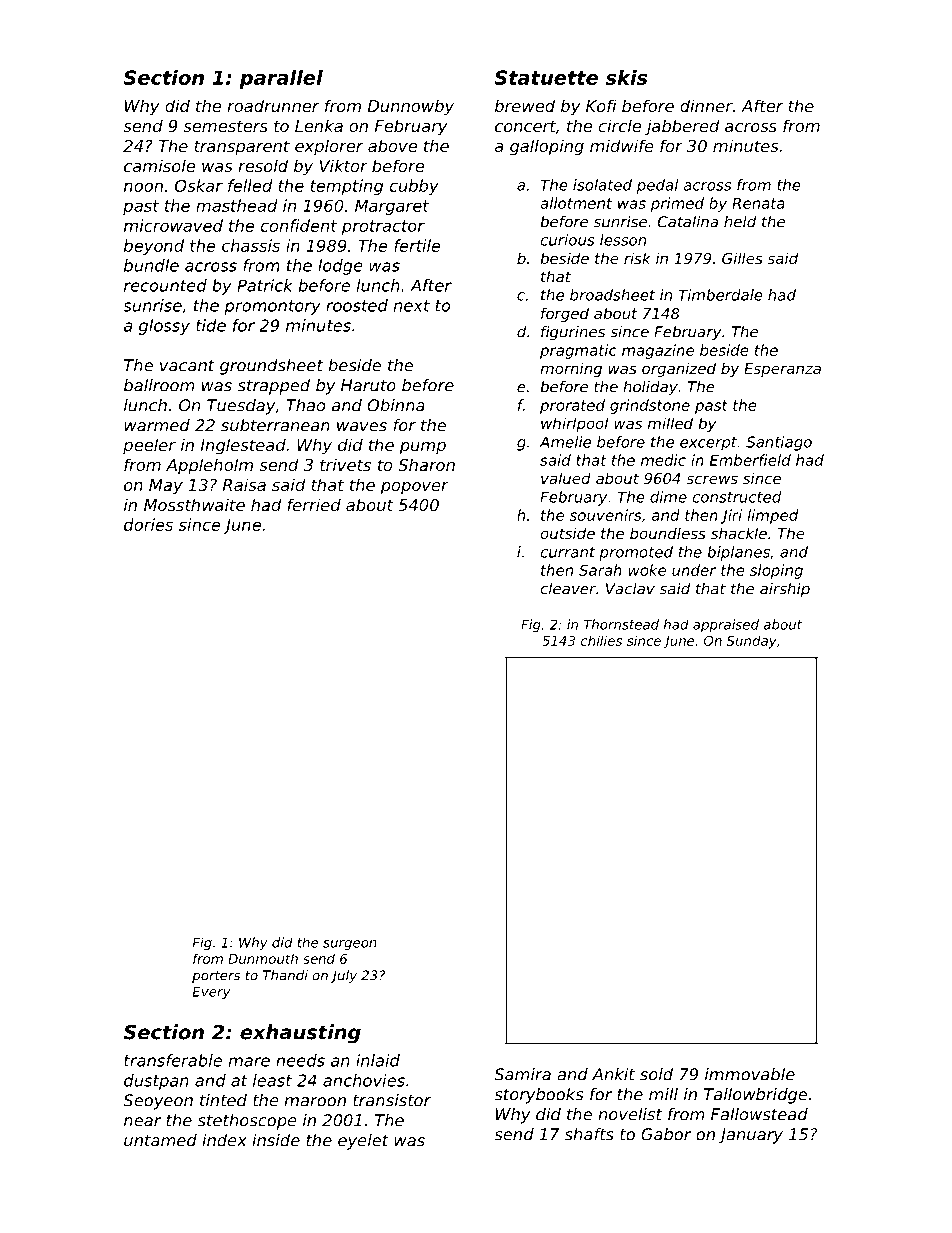 This screenshot has height=1233, width=952. I want to click on chilies, so click(601, 640).
